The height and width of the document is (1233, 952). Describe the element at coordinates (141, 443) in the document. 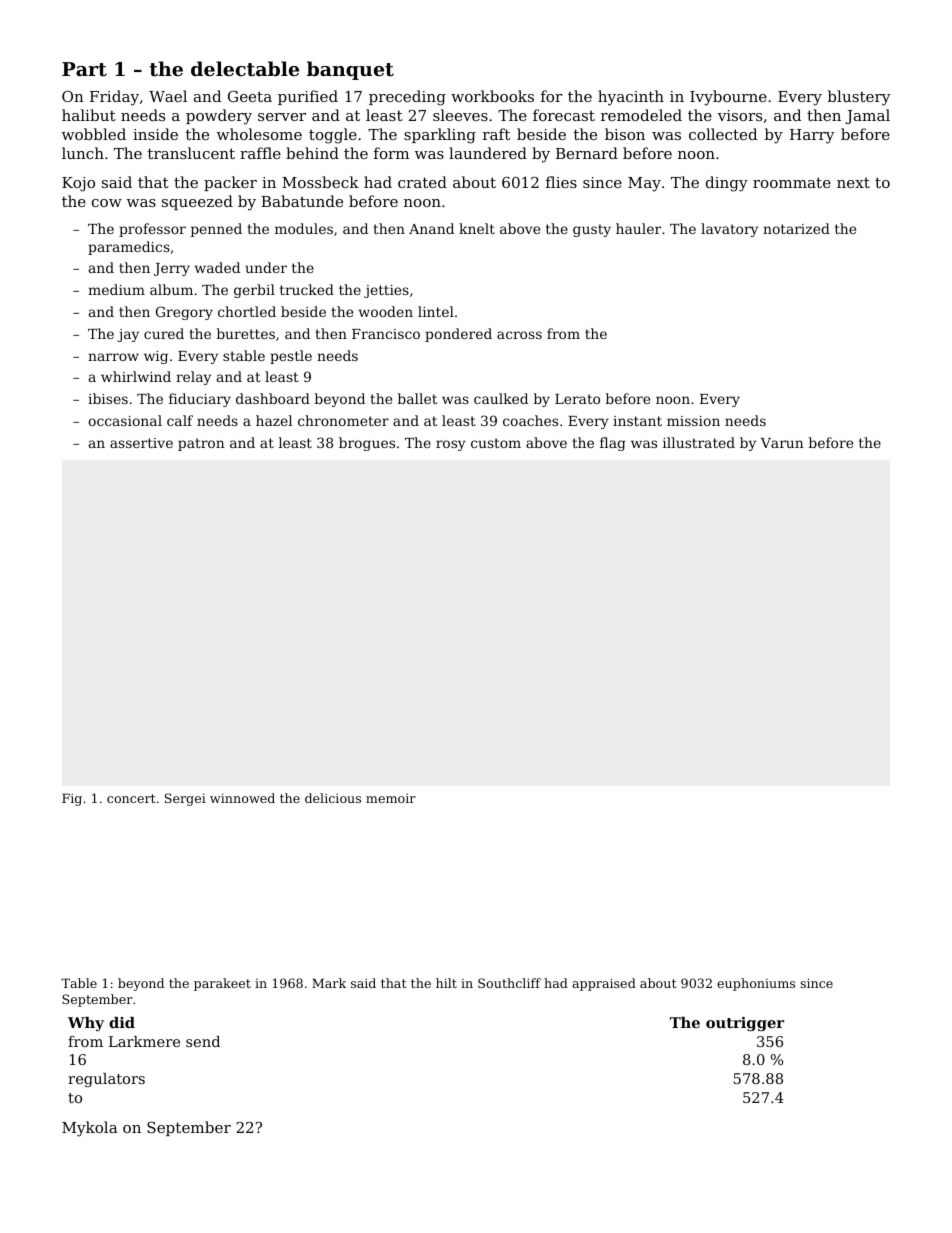

I see `assertive` at that location.
